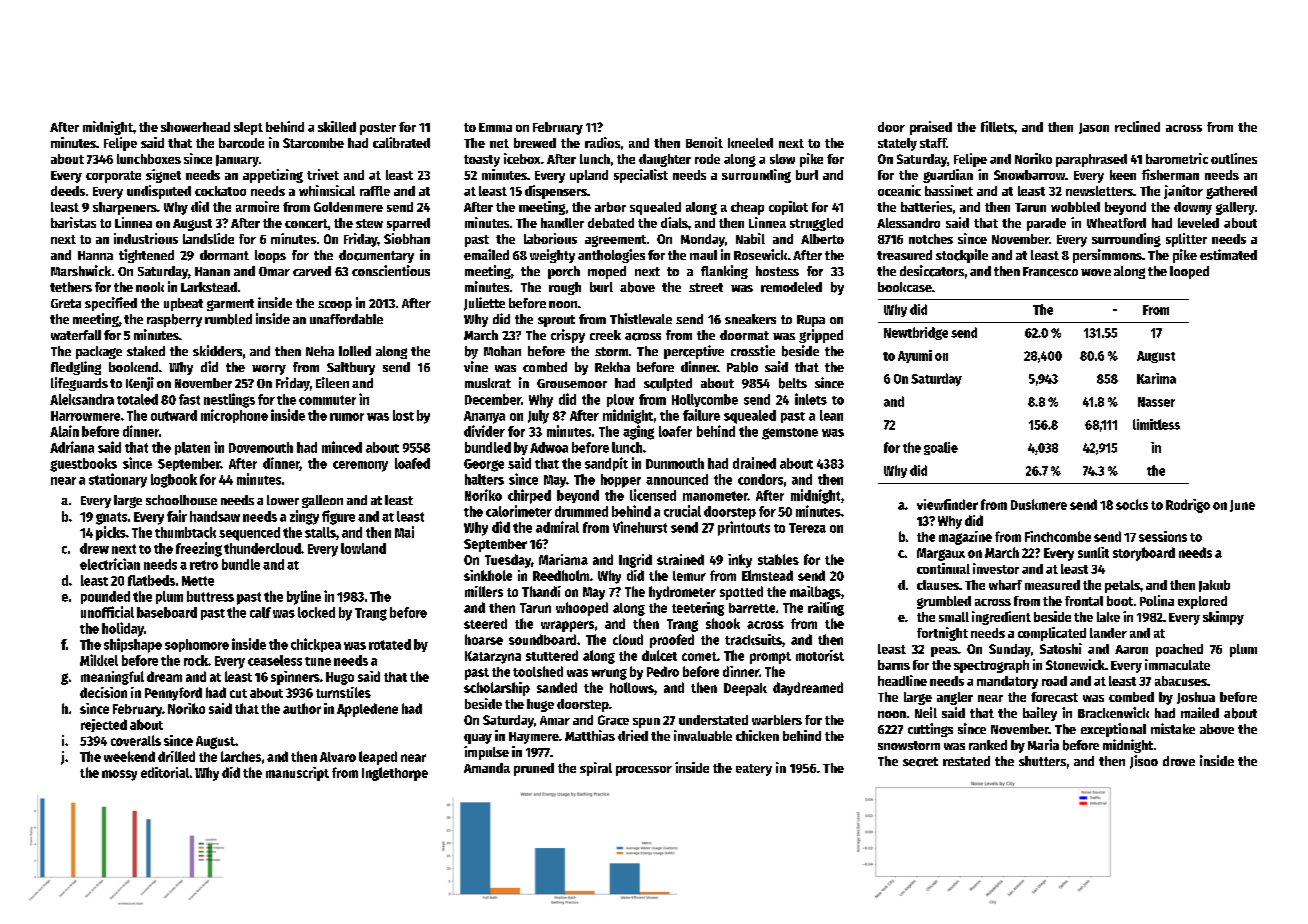  I want to click on poster, so click(378, 129).
